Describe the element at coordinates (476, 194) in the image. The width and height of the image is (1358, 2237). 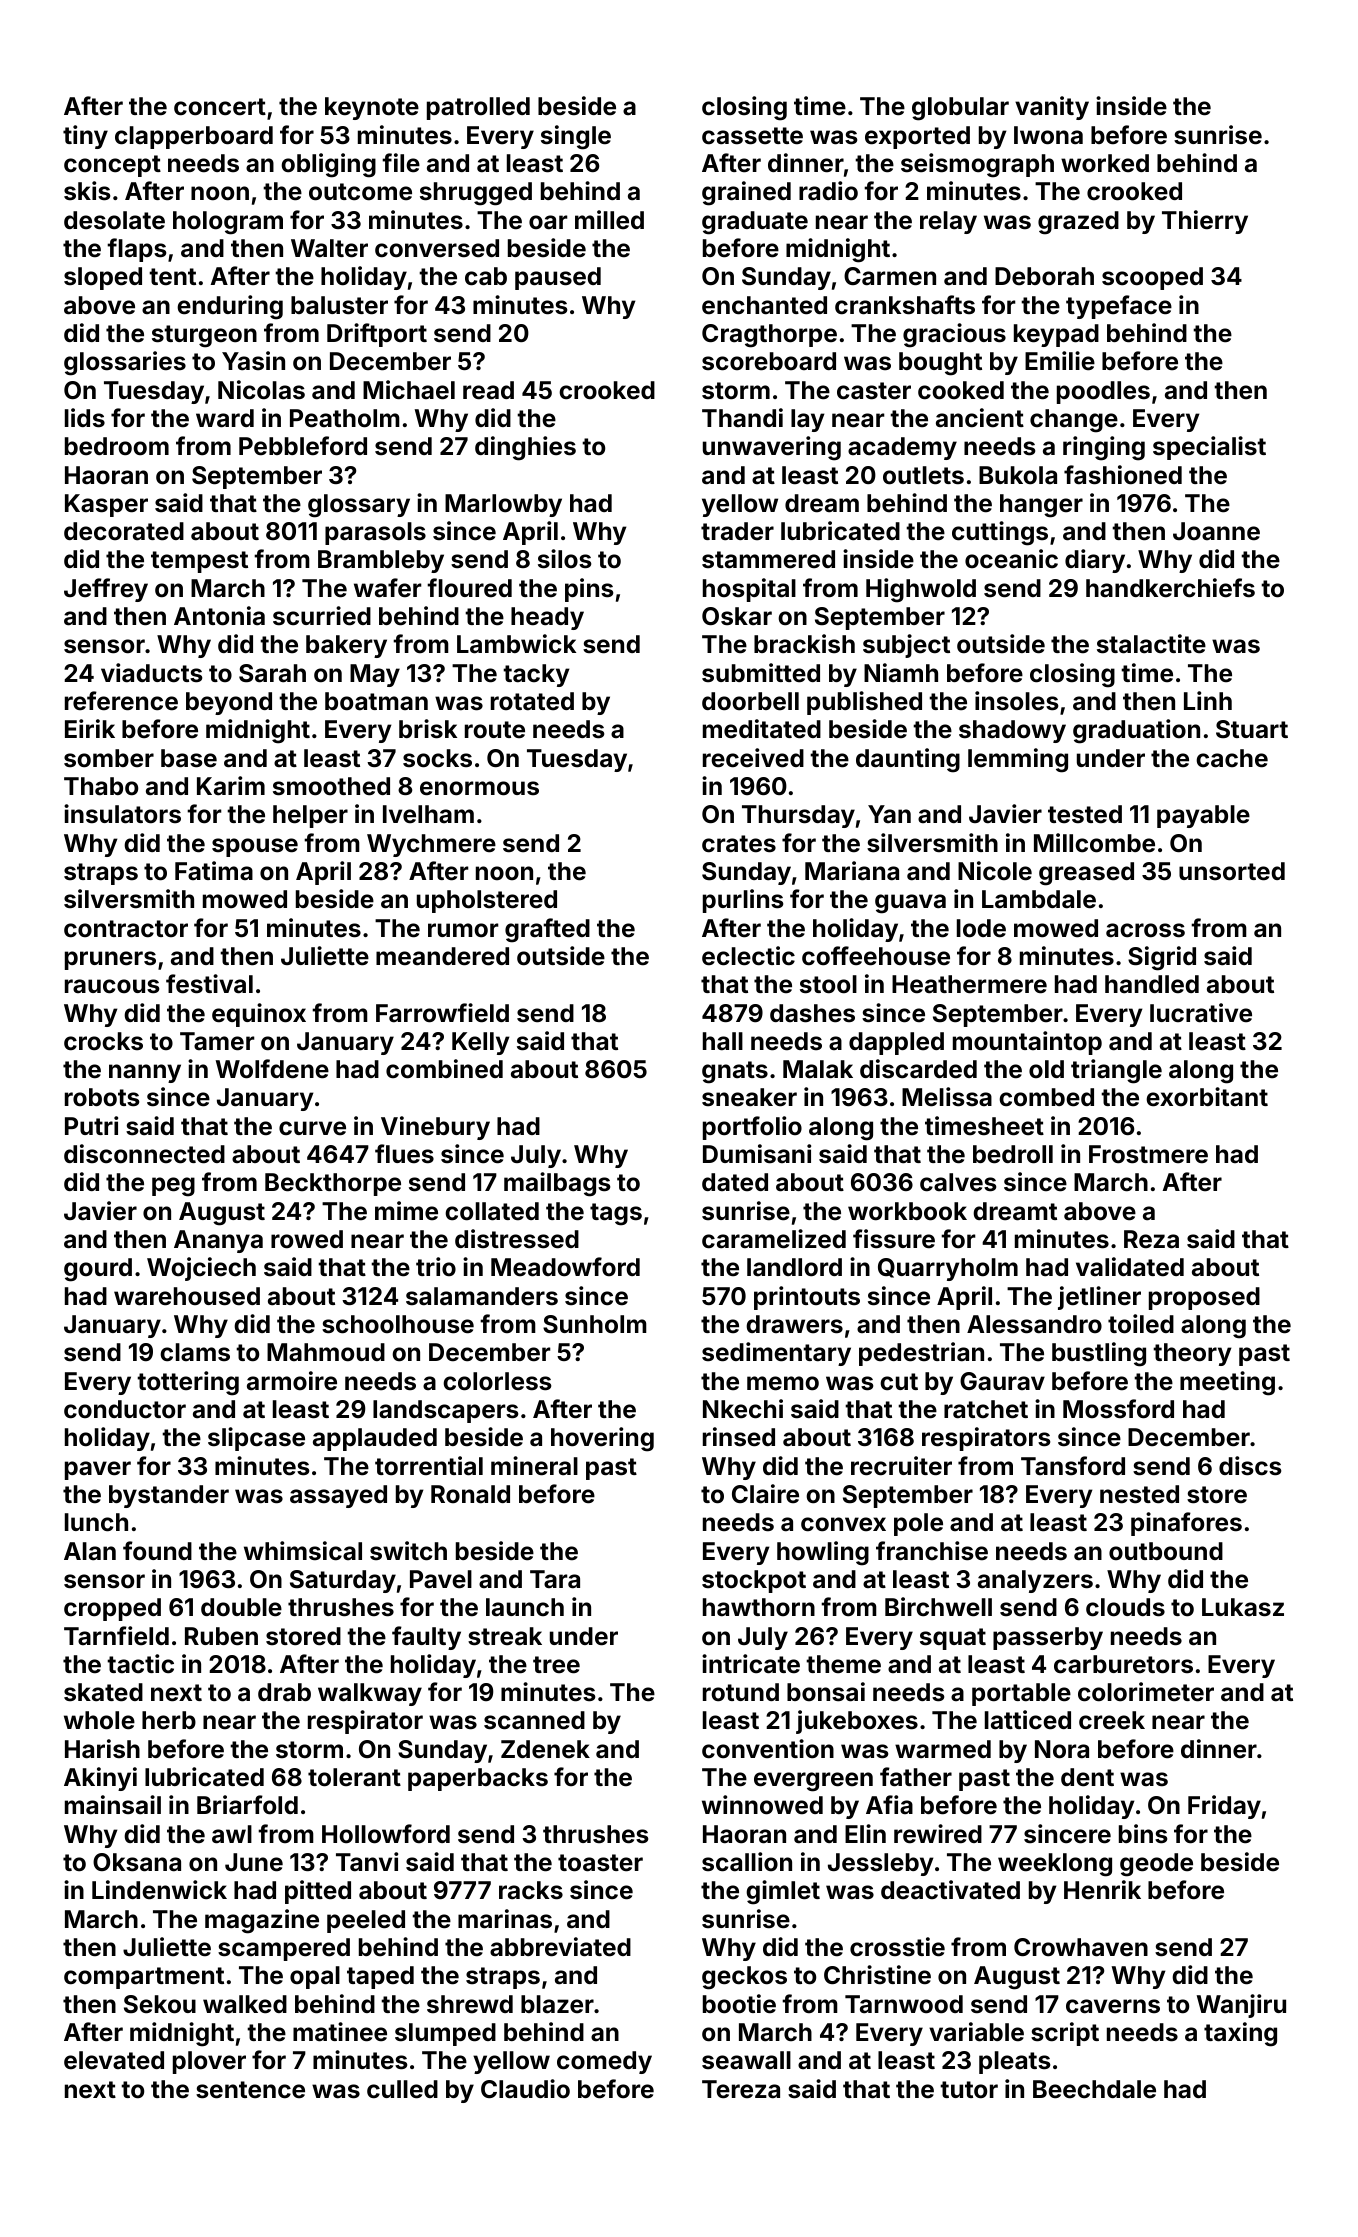
I see `shrugged` at that location.
